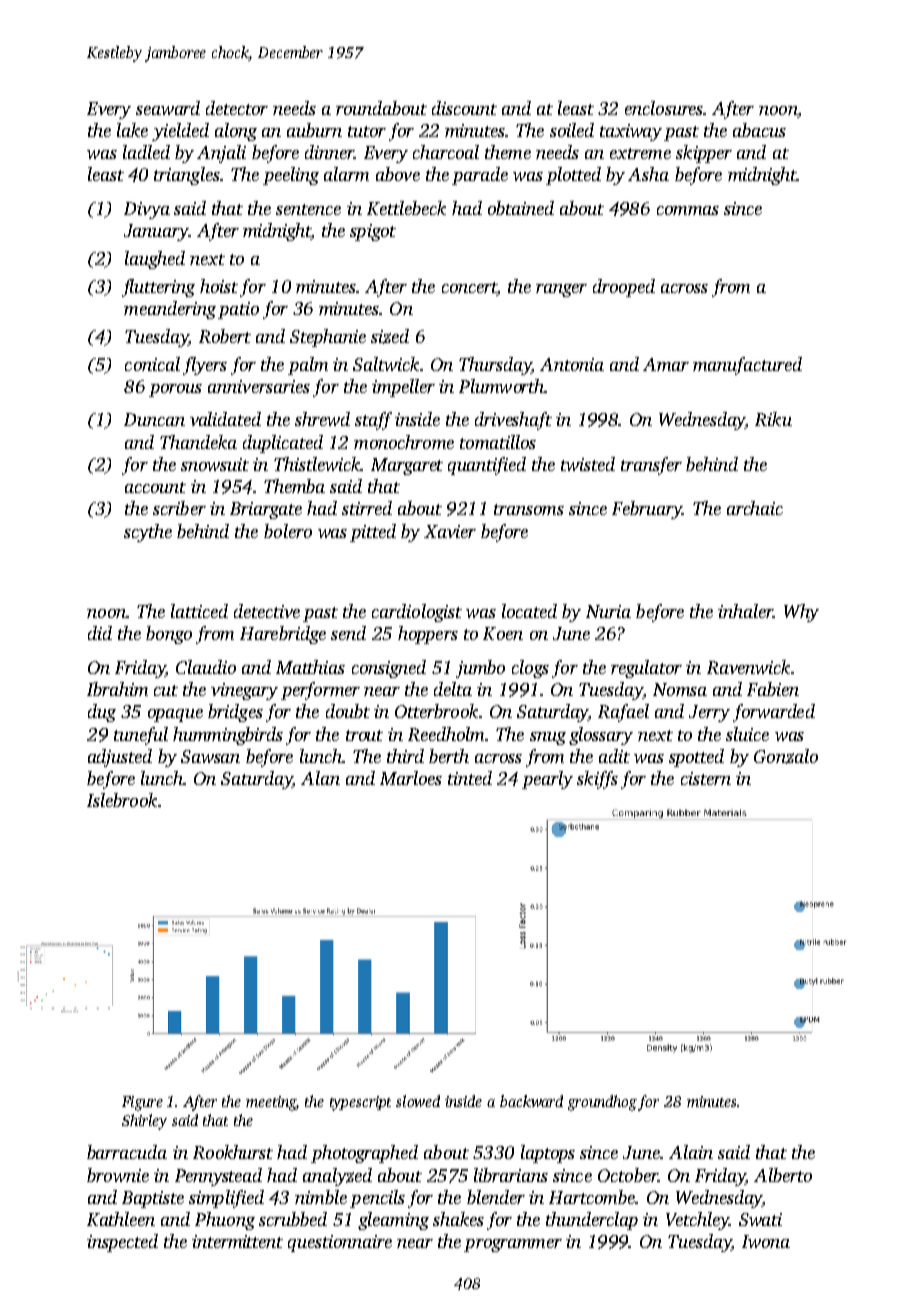 This screenshot has width=908, height=1316. I want to click on flyers, so click(205, 366).
